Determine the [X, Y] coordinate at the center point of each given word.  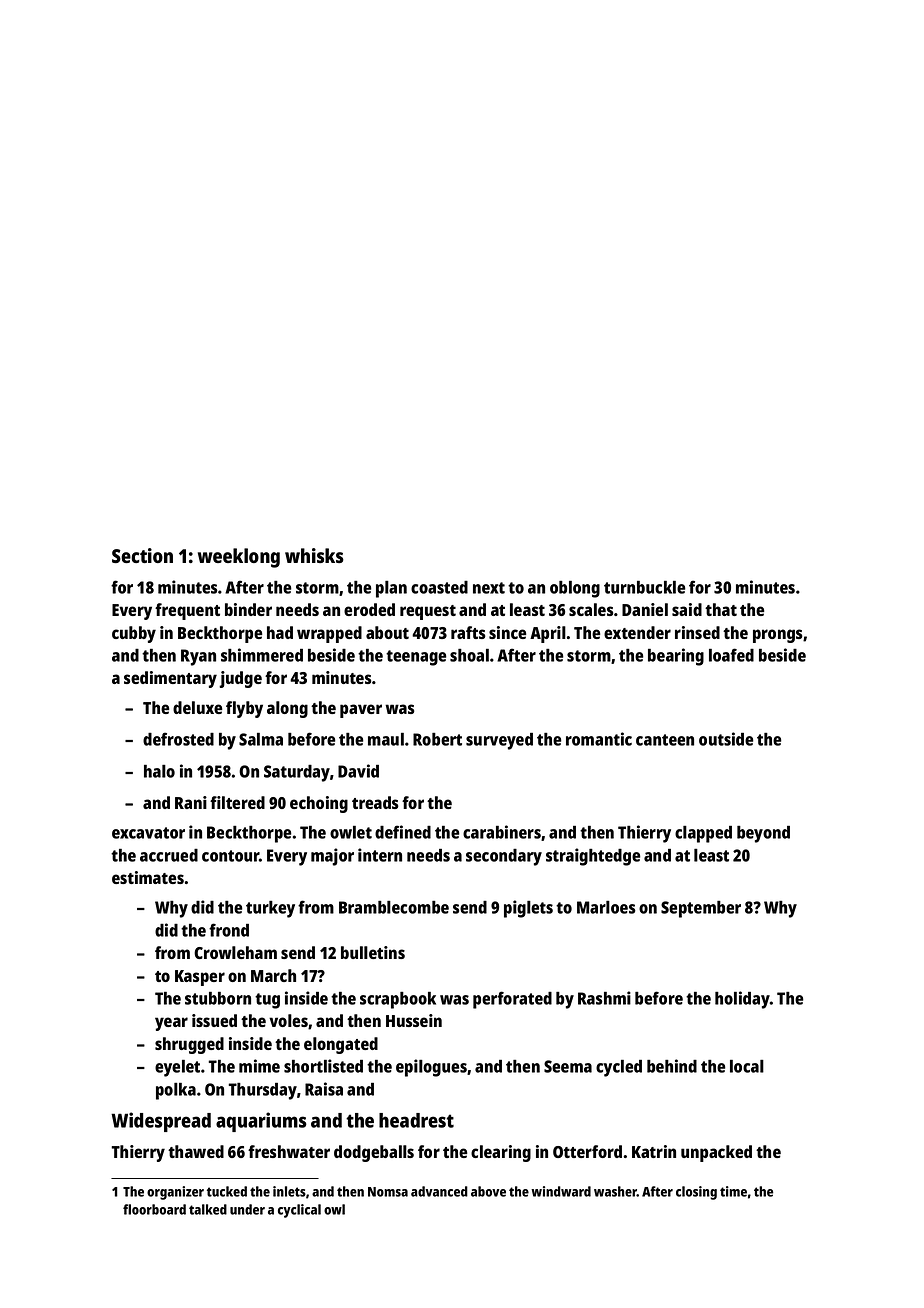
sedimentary [170, 679]
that [721, 609]
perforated [512, 1000]
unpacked [716, 1153]
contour [231, 856]
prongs [778, 636]
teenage [416, 658]
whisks [314, 555]
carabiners [502, 832]
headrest [416, 1120]
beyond [763, 834]
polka [176, 1091]
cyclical [299, 1211]
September [701, 909]
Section [142, 555]
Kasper [200, 978]
